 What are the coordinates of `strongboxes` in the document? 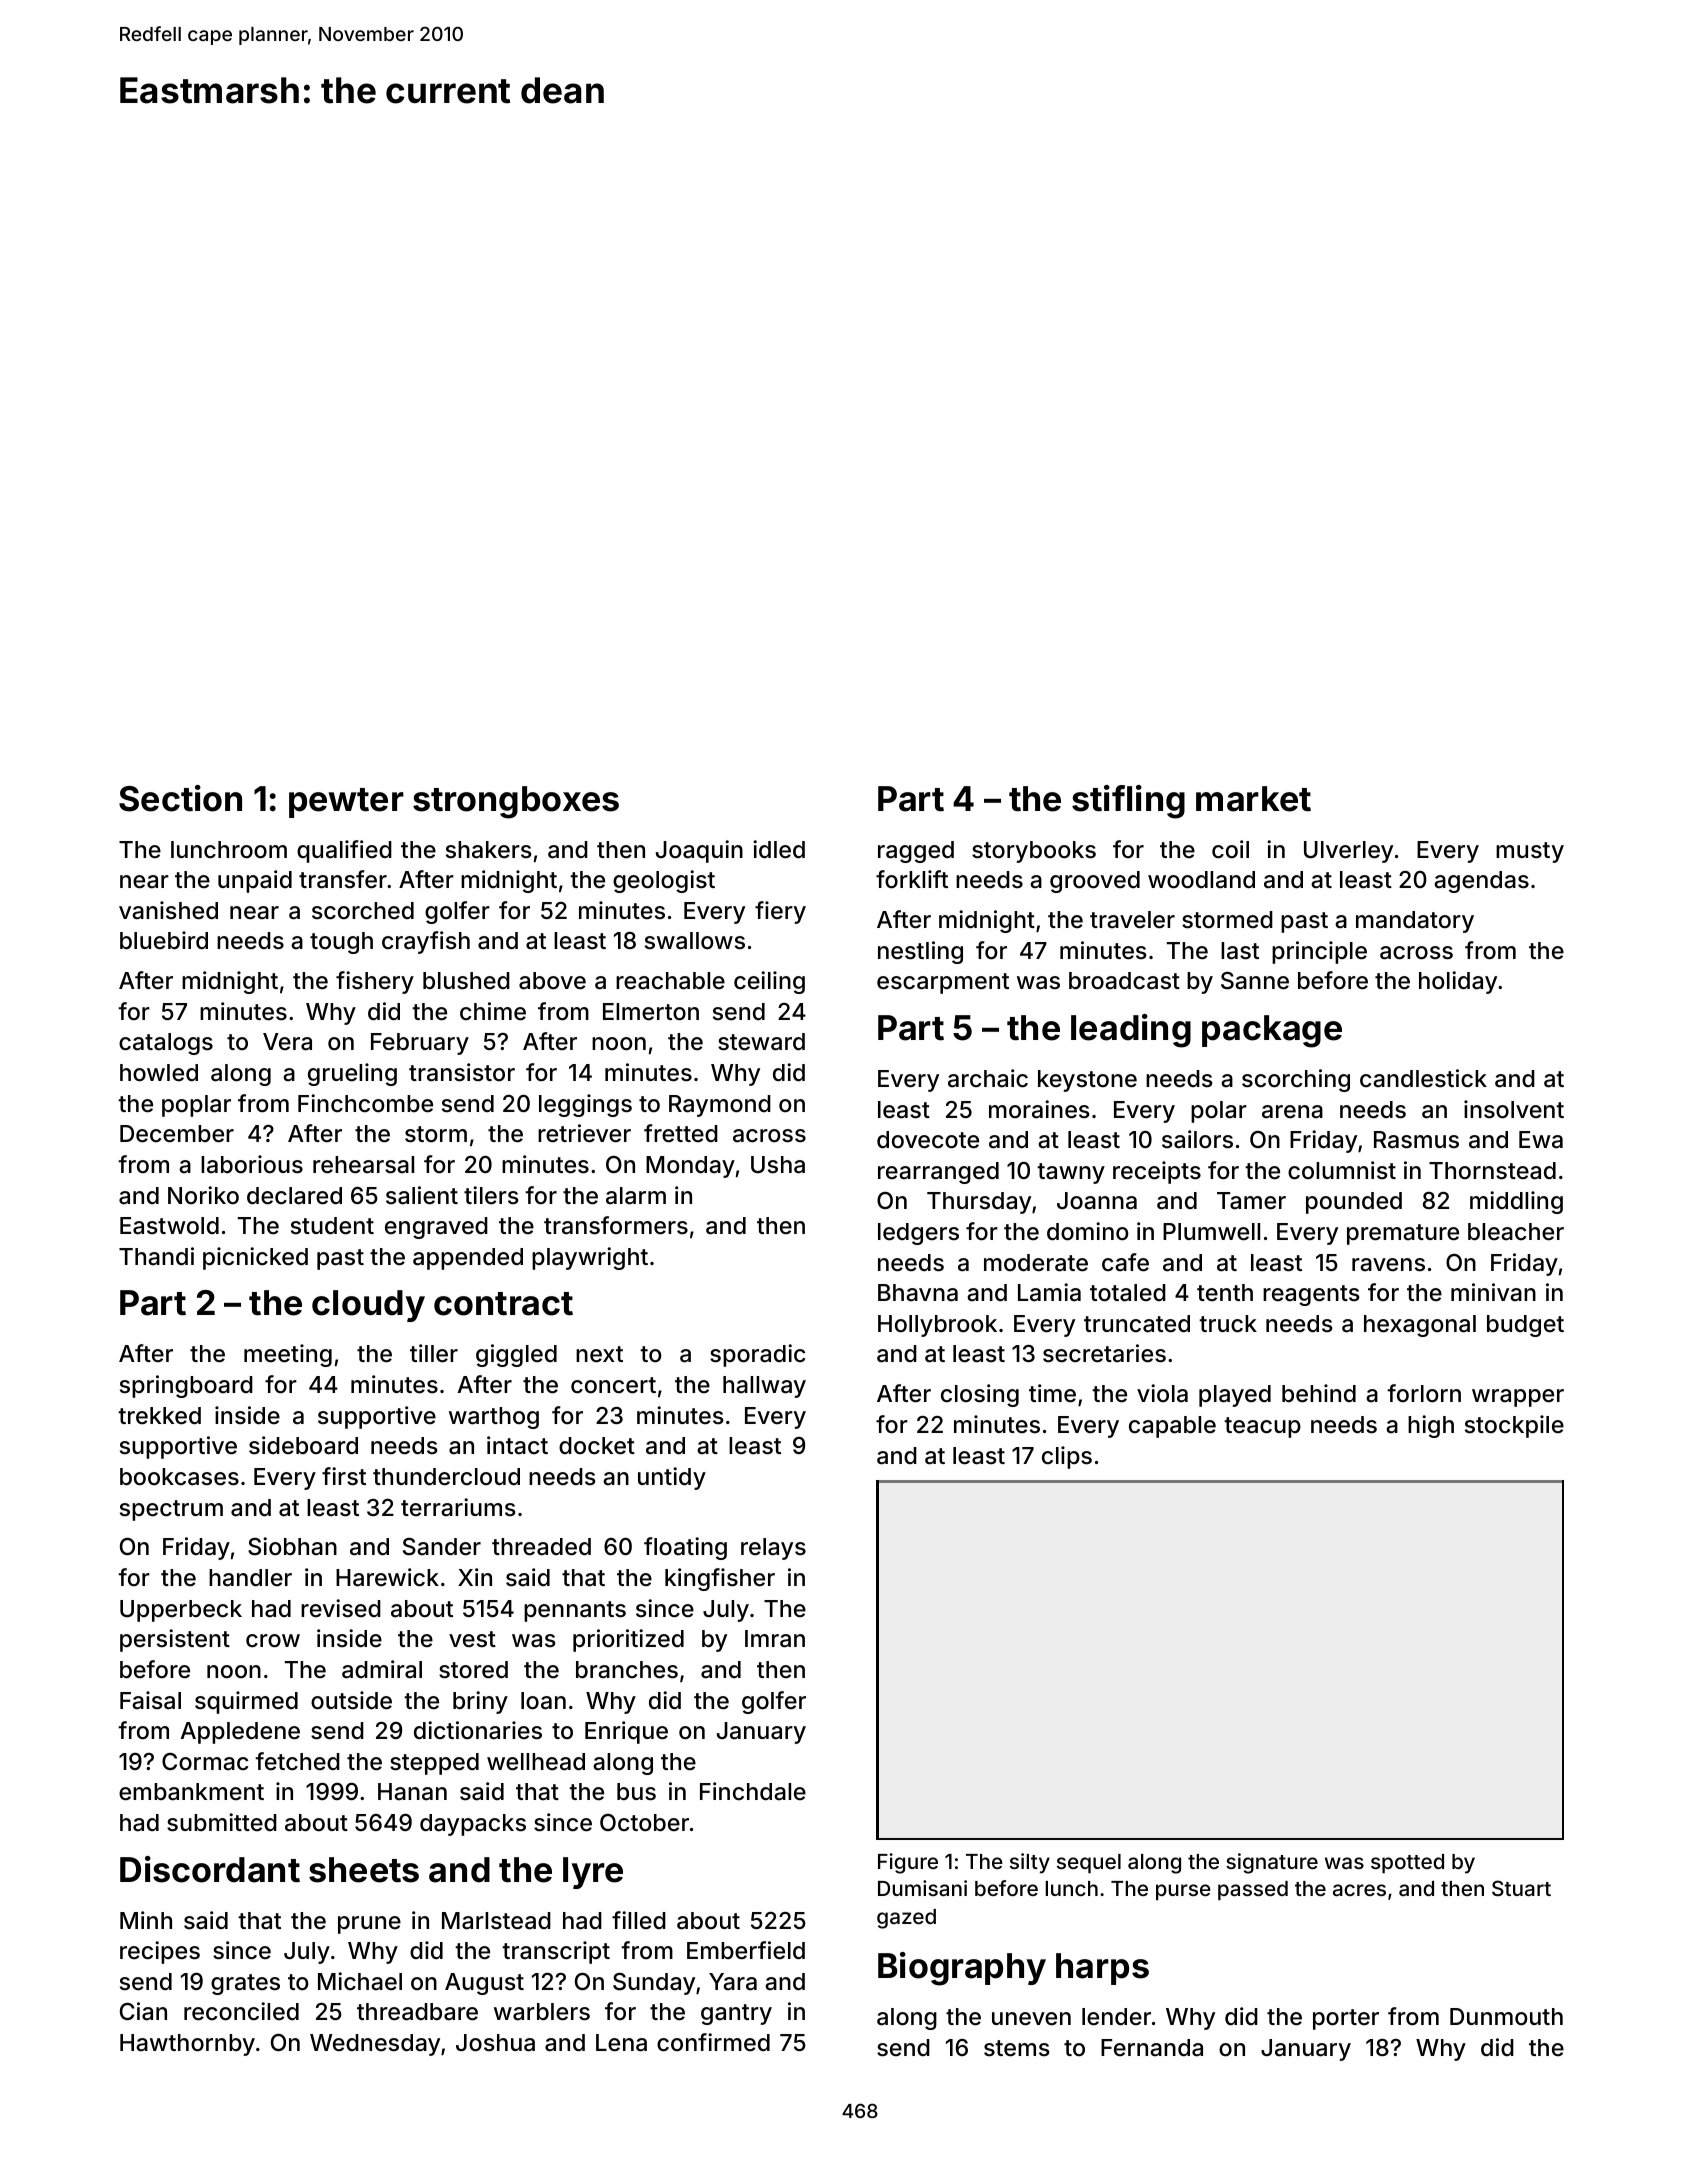 It's located at (516, 802).
